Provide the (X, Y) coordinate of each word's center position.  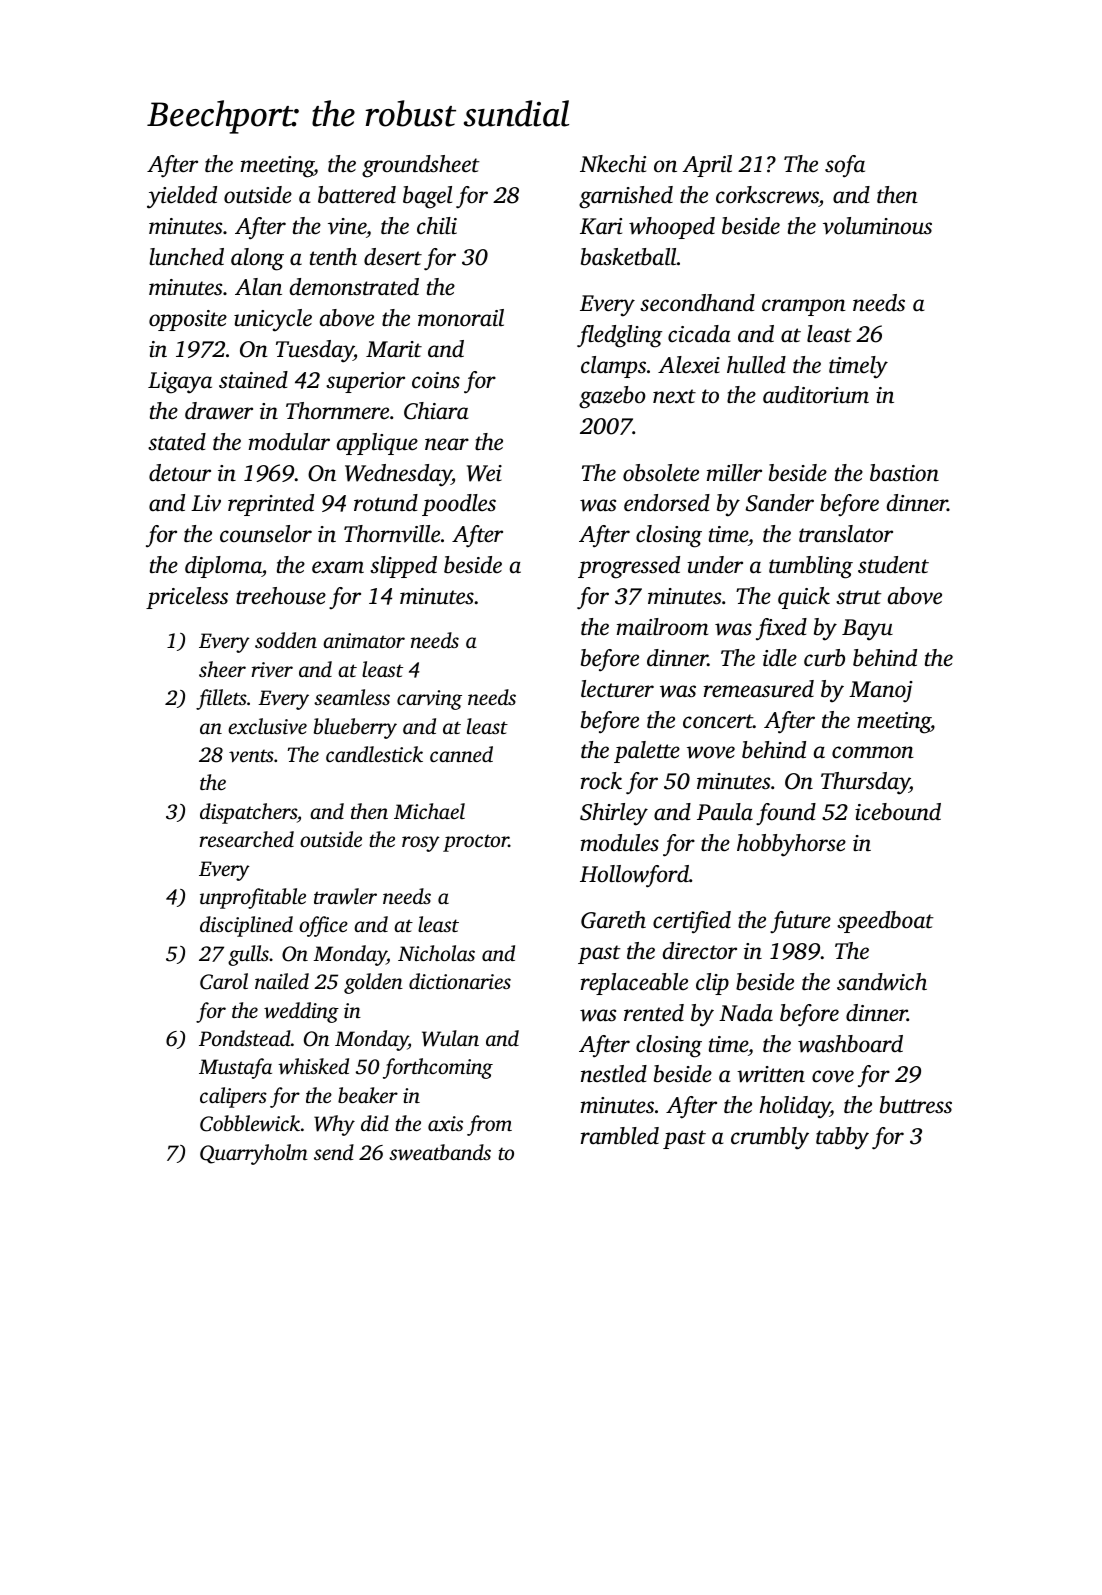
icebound (898, 812)
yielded (182, 197)
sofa (845, 166)
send (334, 1152)
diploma (223, 567)
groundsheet (421, 166)
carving (429, 700)
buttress (916, 1105)
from (489, 1125)
